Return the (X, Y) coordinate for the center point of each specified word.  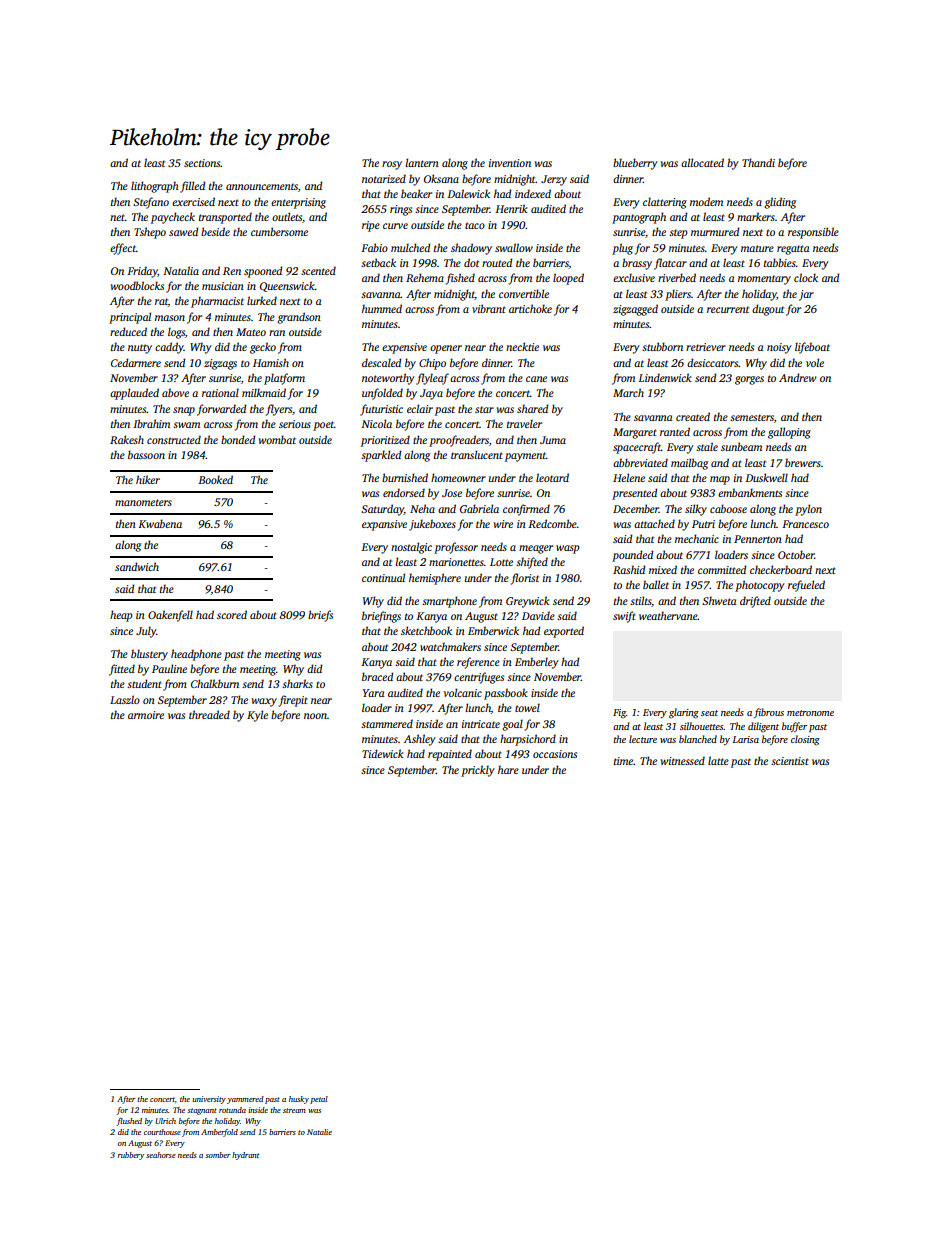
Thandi (758, 162)
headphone (196, 655)
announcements (262, 186)
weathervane (668, 615)
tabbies (780, 262)
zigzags (220, 364)
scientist (790, 761)
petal (319, 1100)
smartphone (449, 602)
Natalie (319, 1132)
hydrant (245, 1156)
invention (510, 163)
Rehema (425, 277)
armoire (146, 715)
